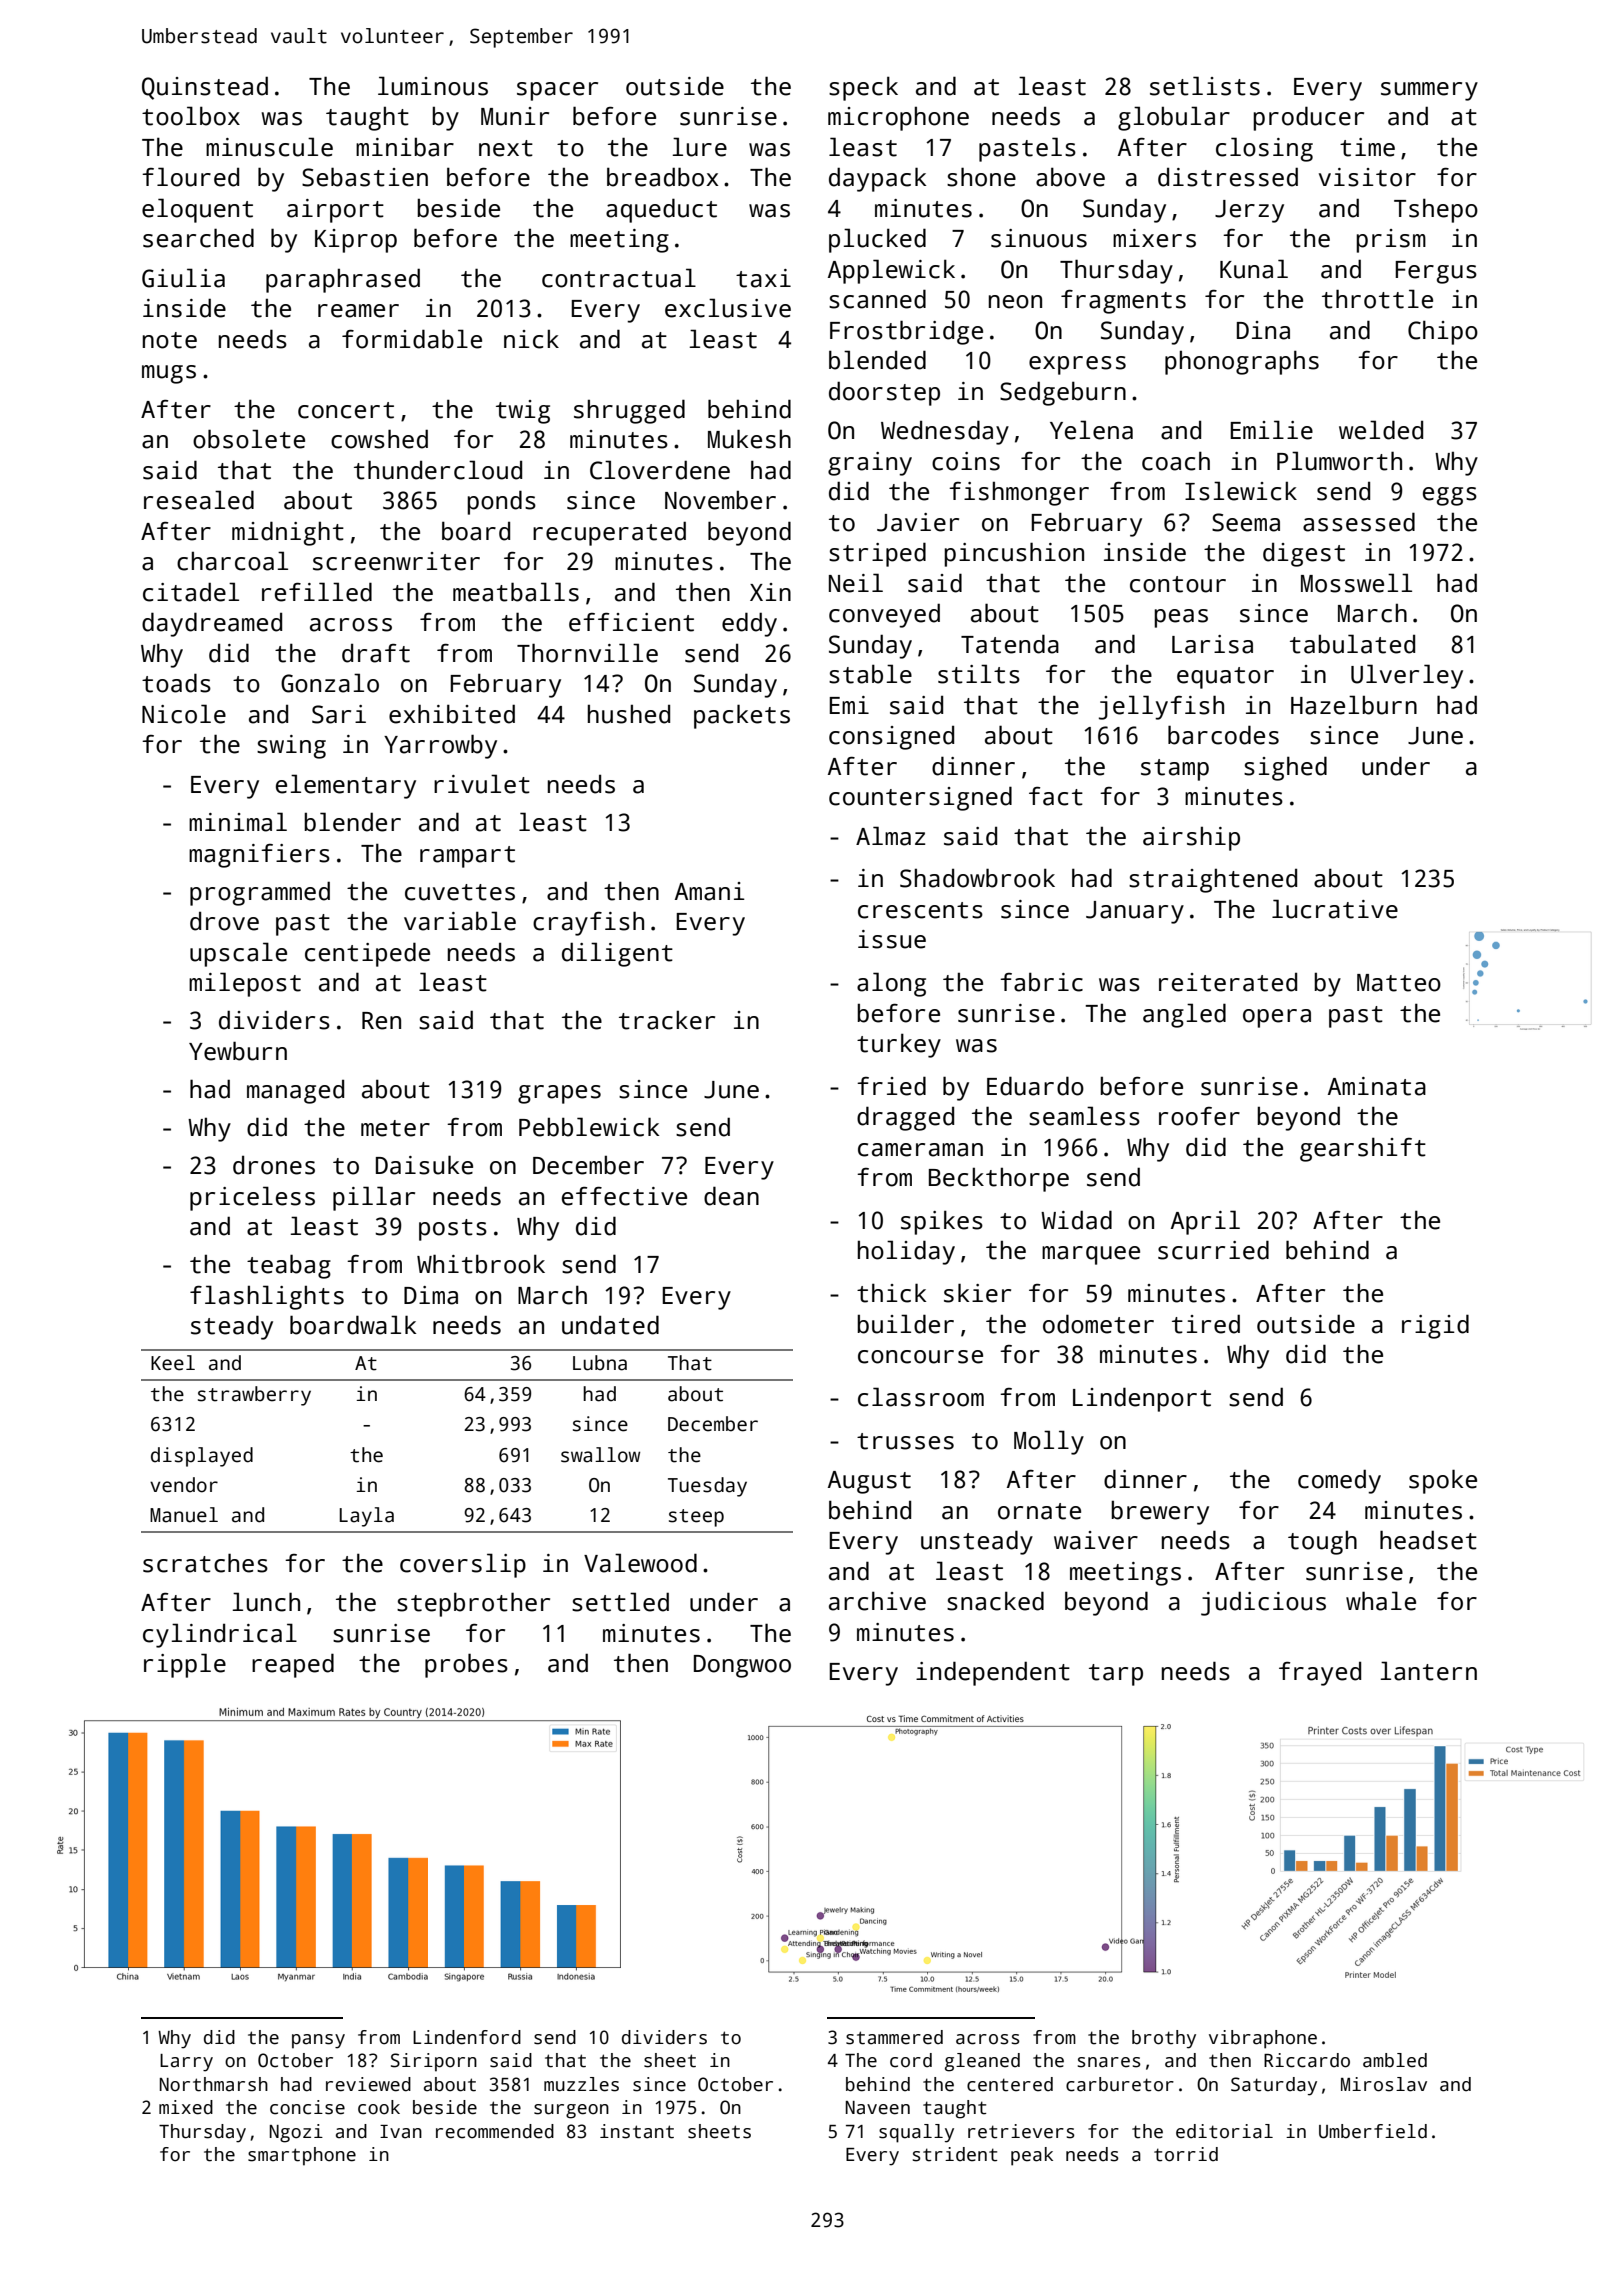  Describe the element at coordinates (629, 714) in the document. I see `hushed` at that location.
